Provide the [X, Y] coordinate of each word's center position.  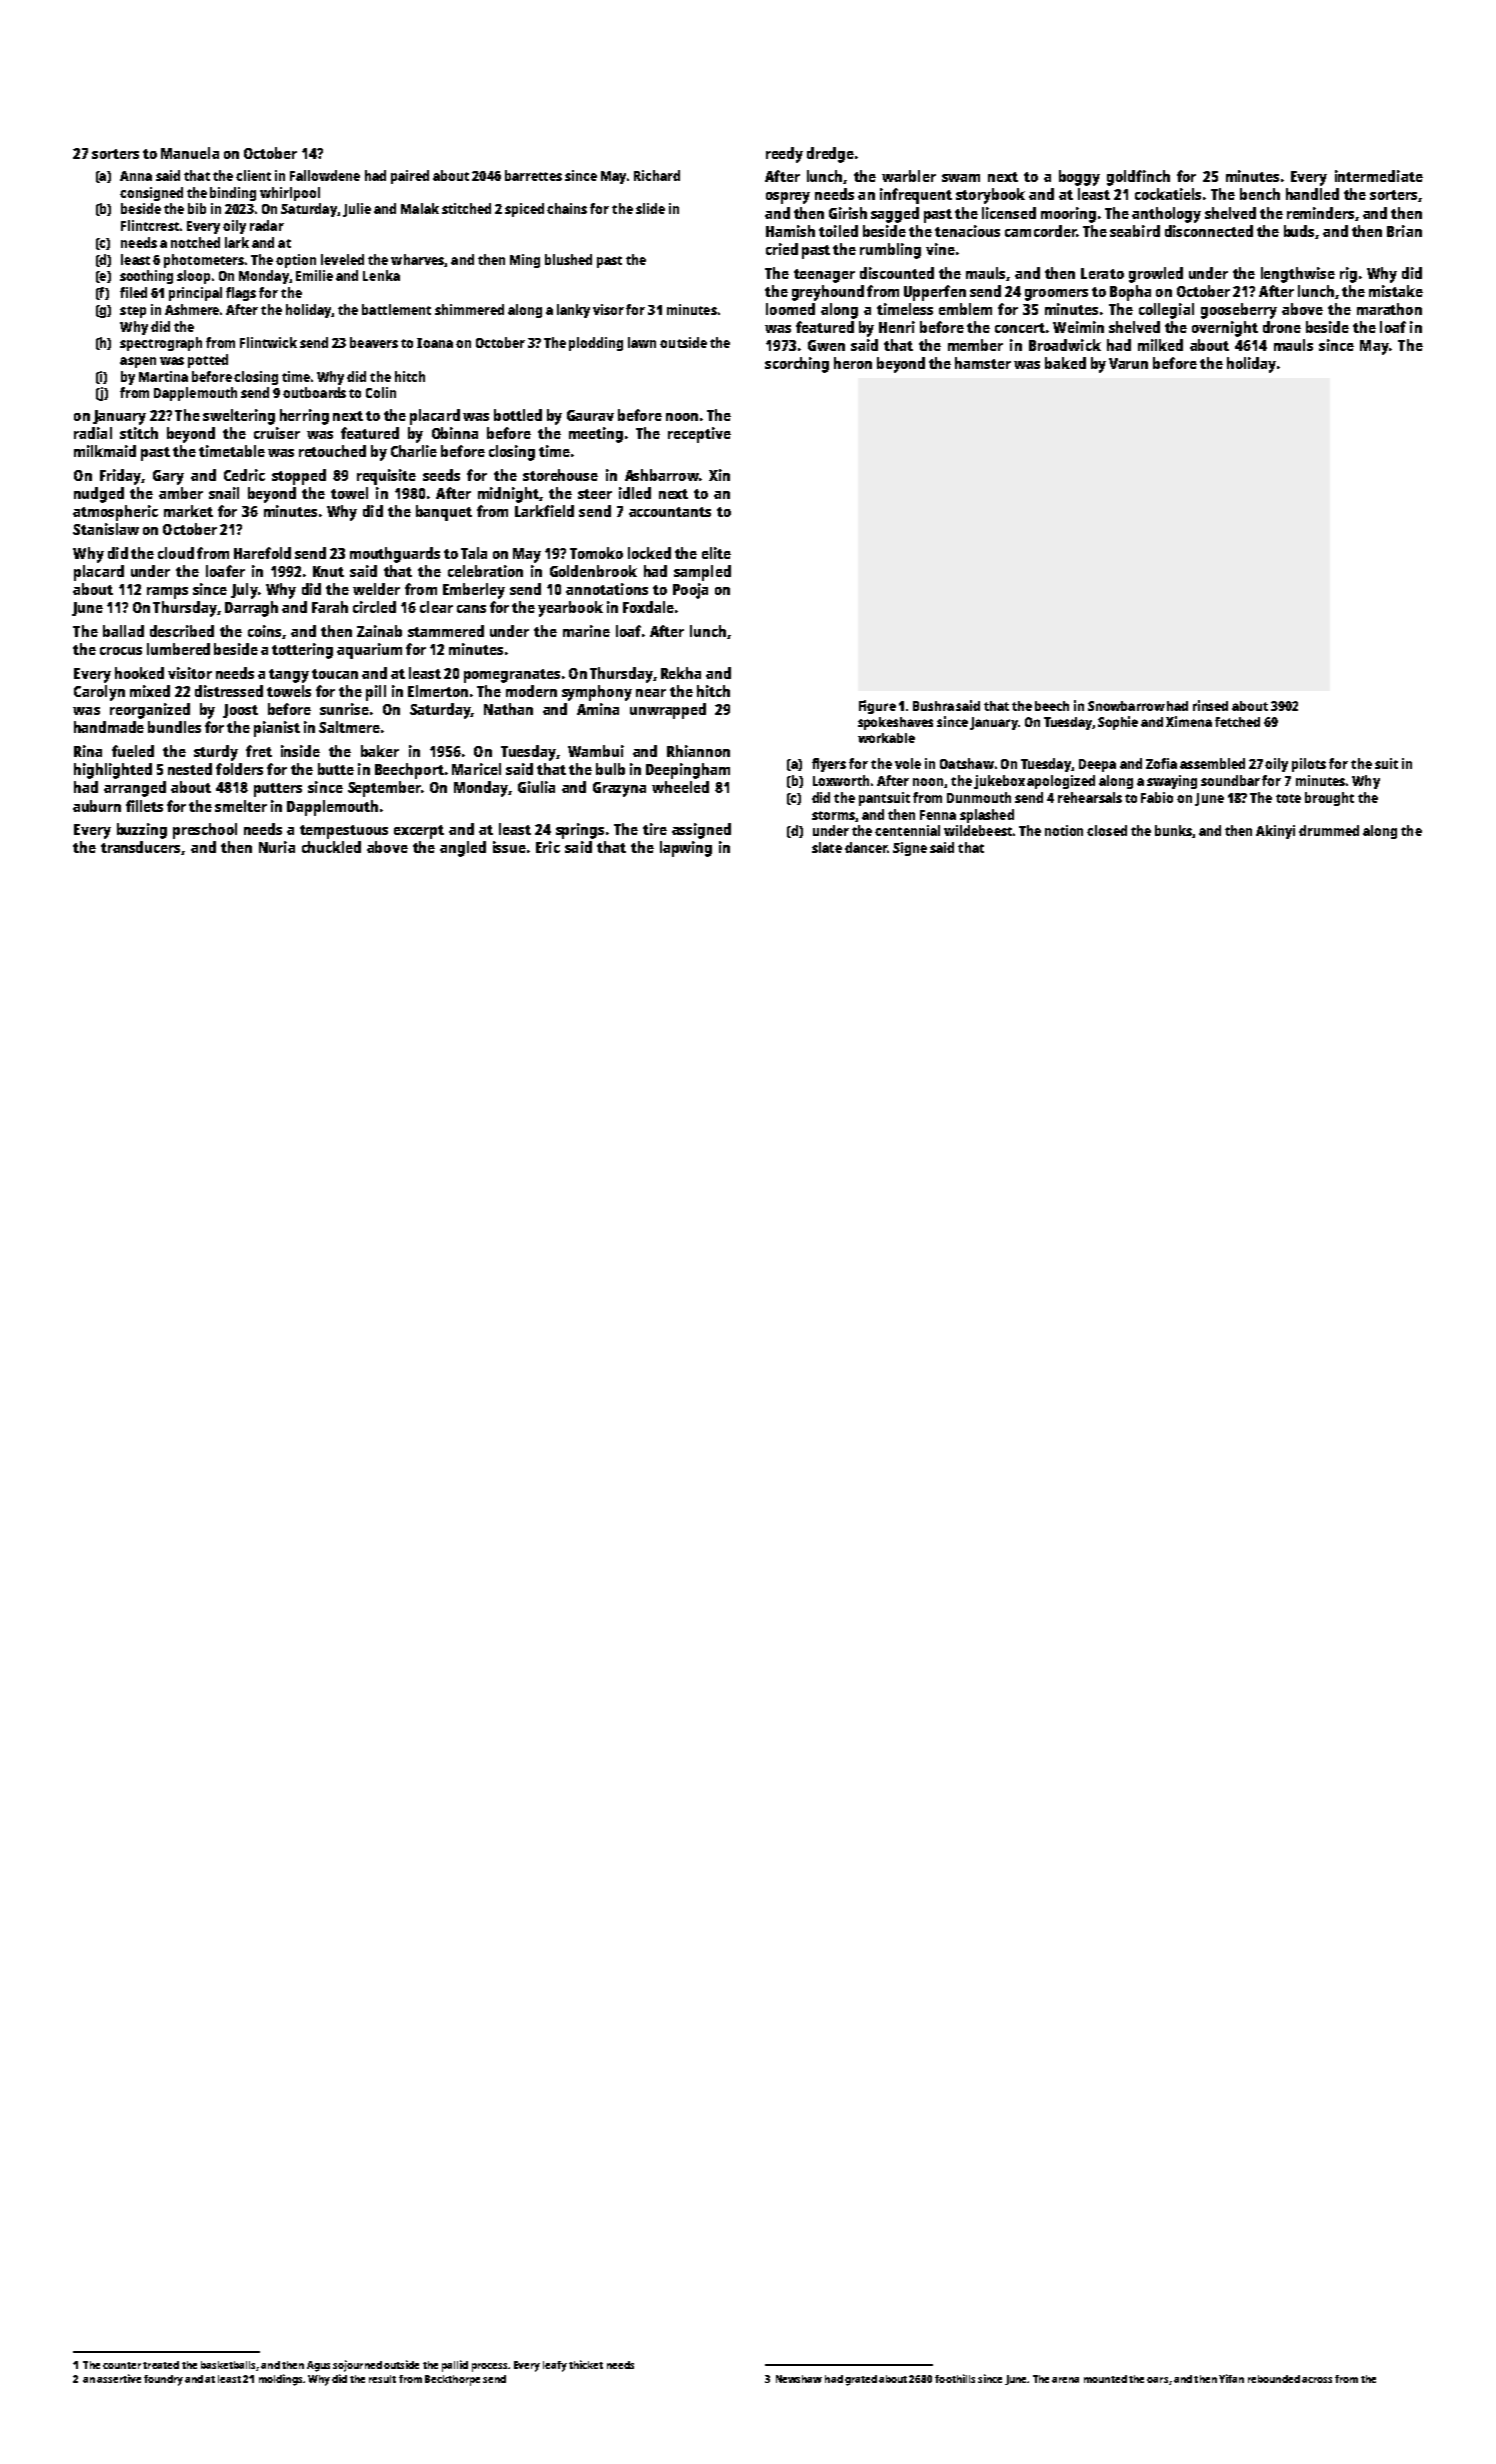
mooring [1068, 215]
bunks [1173, 830]
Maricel [476, 769]
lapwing [686, 849]
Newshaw [799, 2379]
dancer [866, 847]
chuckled [331, 847]
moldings [280, 2380]
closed [1107, 830]
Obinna [455, 433]
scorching [797, 365]
